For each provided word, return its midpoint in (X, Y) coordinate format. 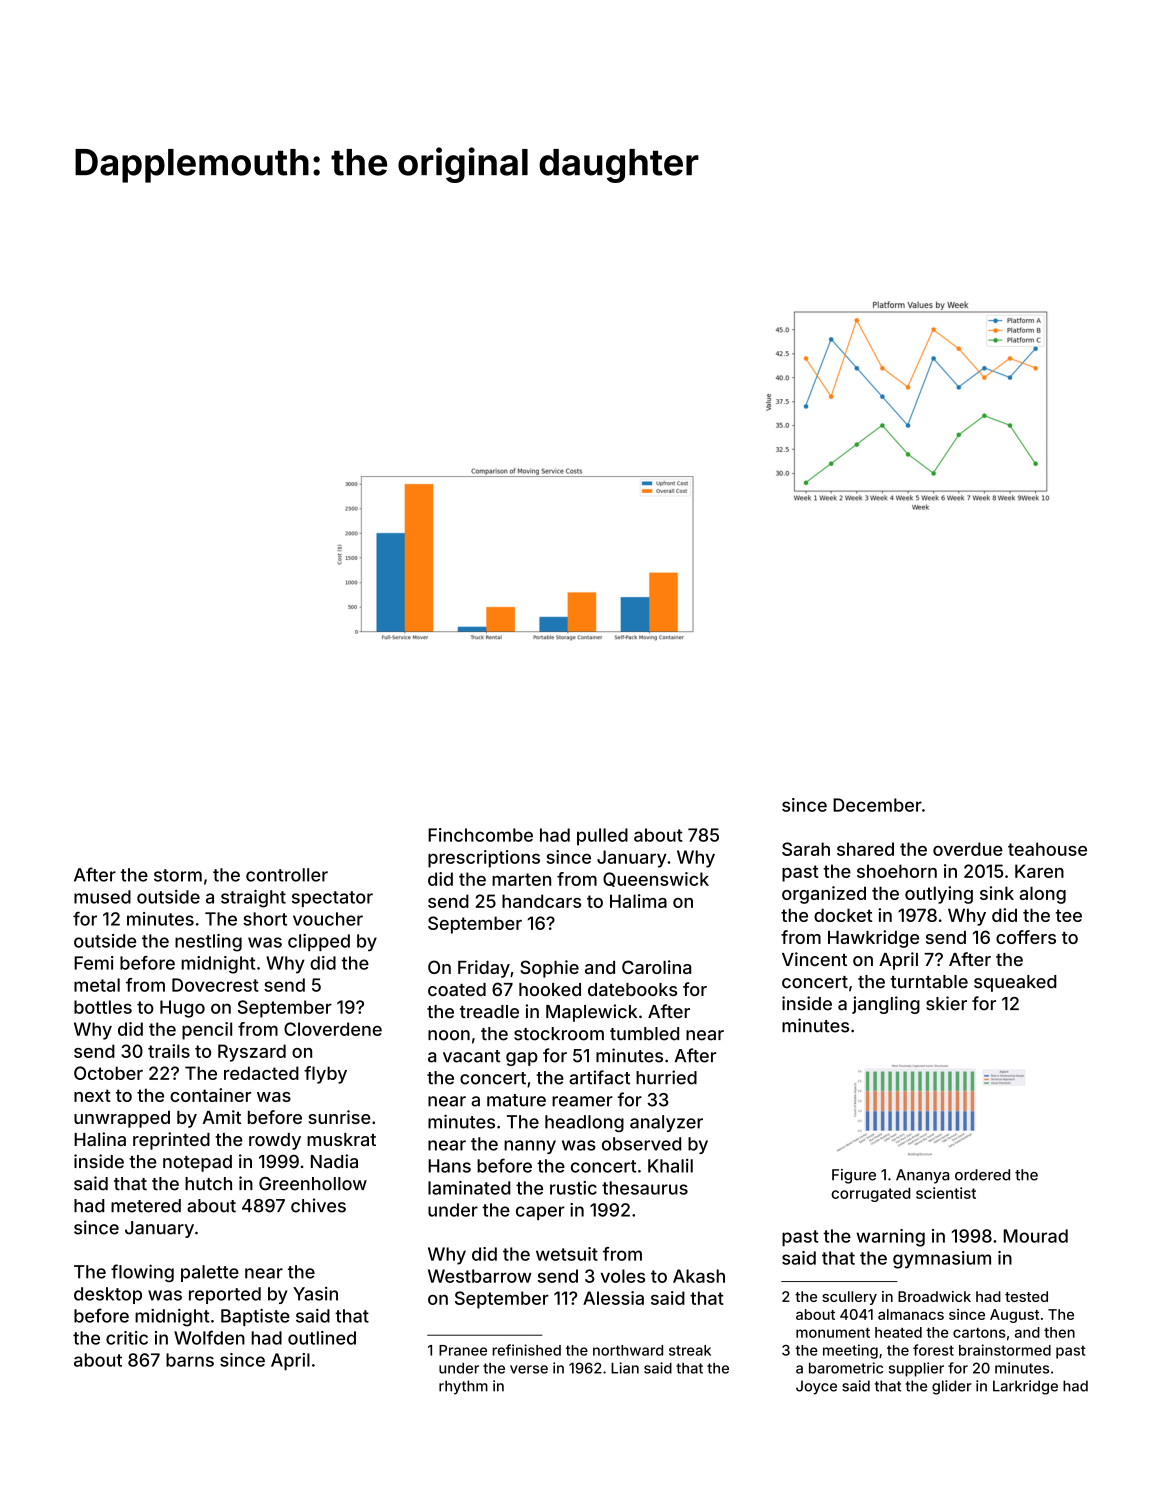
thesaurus (645, 1188)
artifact (599, 1077)
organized (824, 895)
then (1059, 1332)
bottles (103, 1007)
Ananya (922, 1176)
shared (865, 849)
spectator (332, 899)
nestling (208, 943)
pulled (602, 837)
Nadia (334, 1161)
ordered (982, 1175)
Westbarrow (480, 1276)
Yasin (315, 1294)
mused (102, 897)
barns (190, 1360)
